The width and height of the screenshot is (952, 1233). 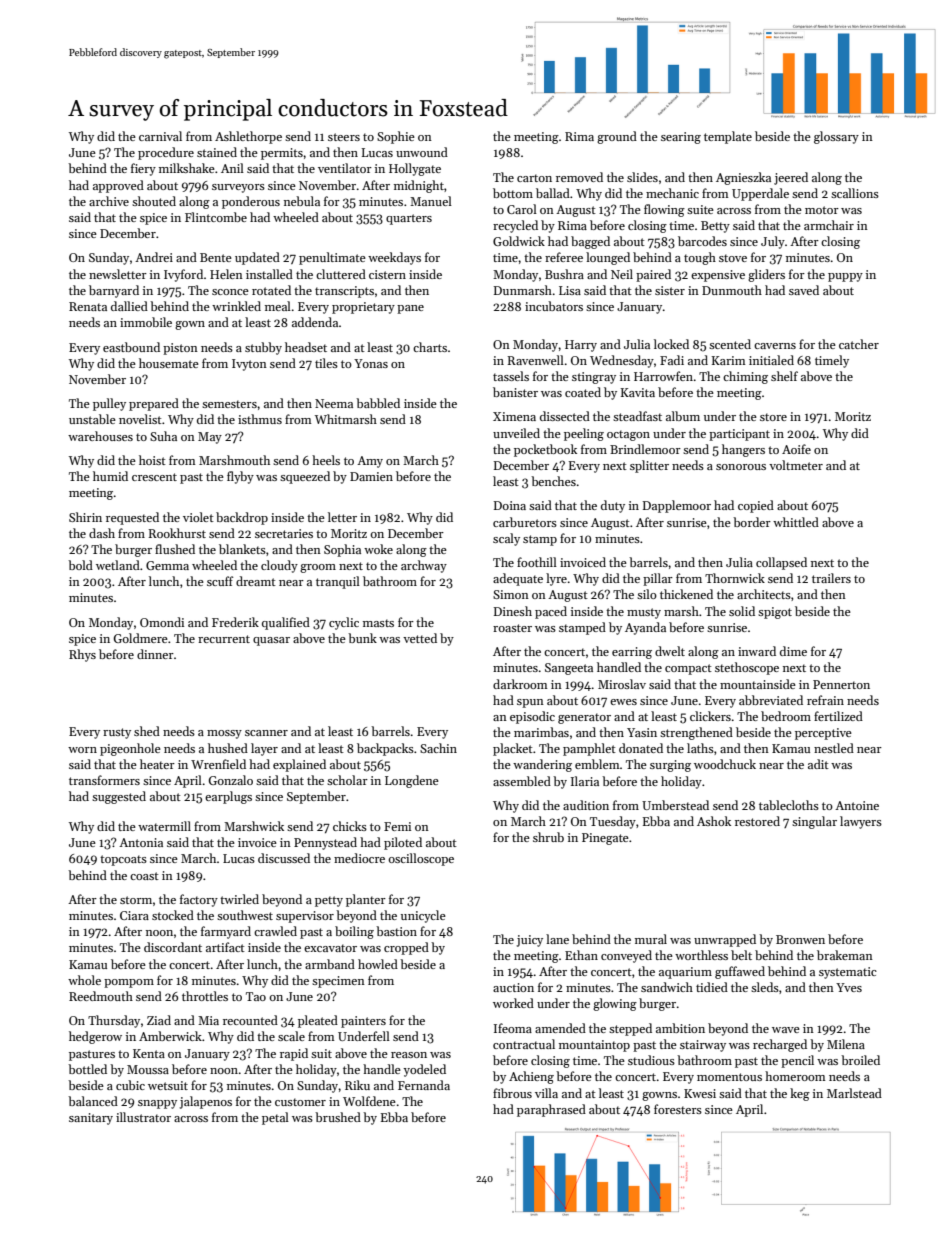 What do you see at coordinates (396, 137) in the screenshot?
I see `Sophie` at bounding box center [396, 137].
